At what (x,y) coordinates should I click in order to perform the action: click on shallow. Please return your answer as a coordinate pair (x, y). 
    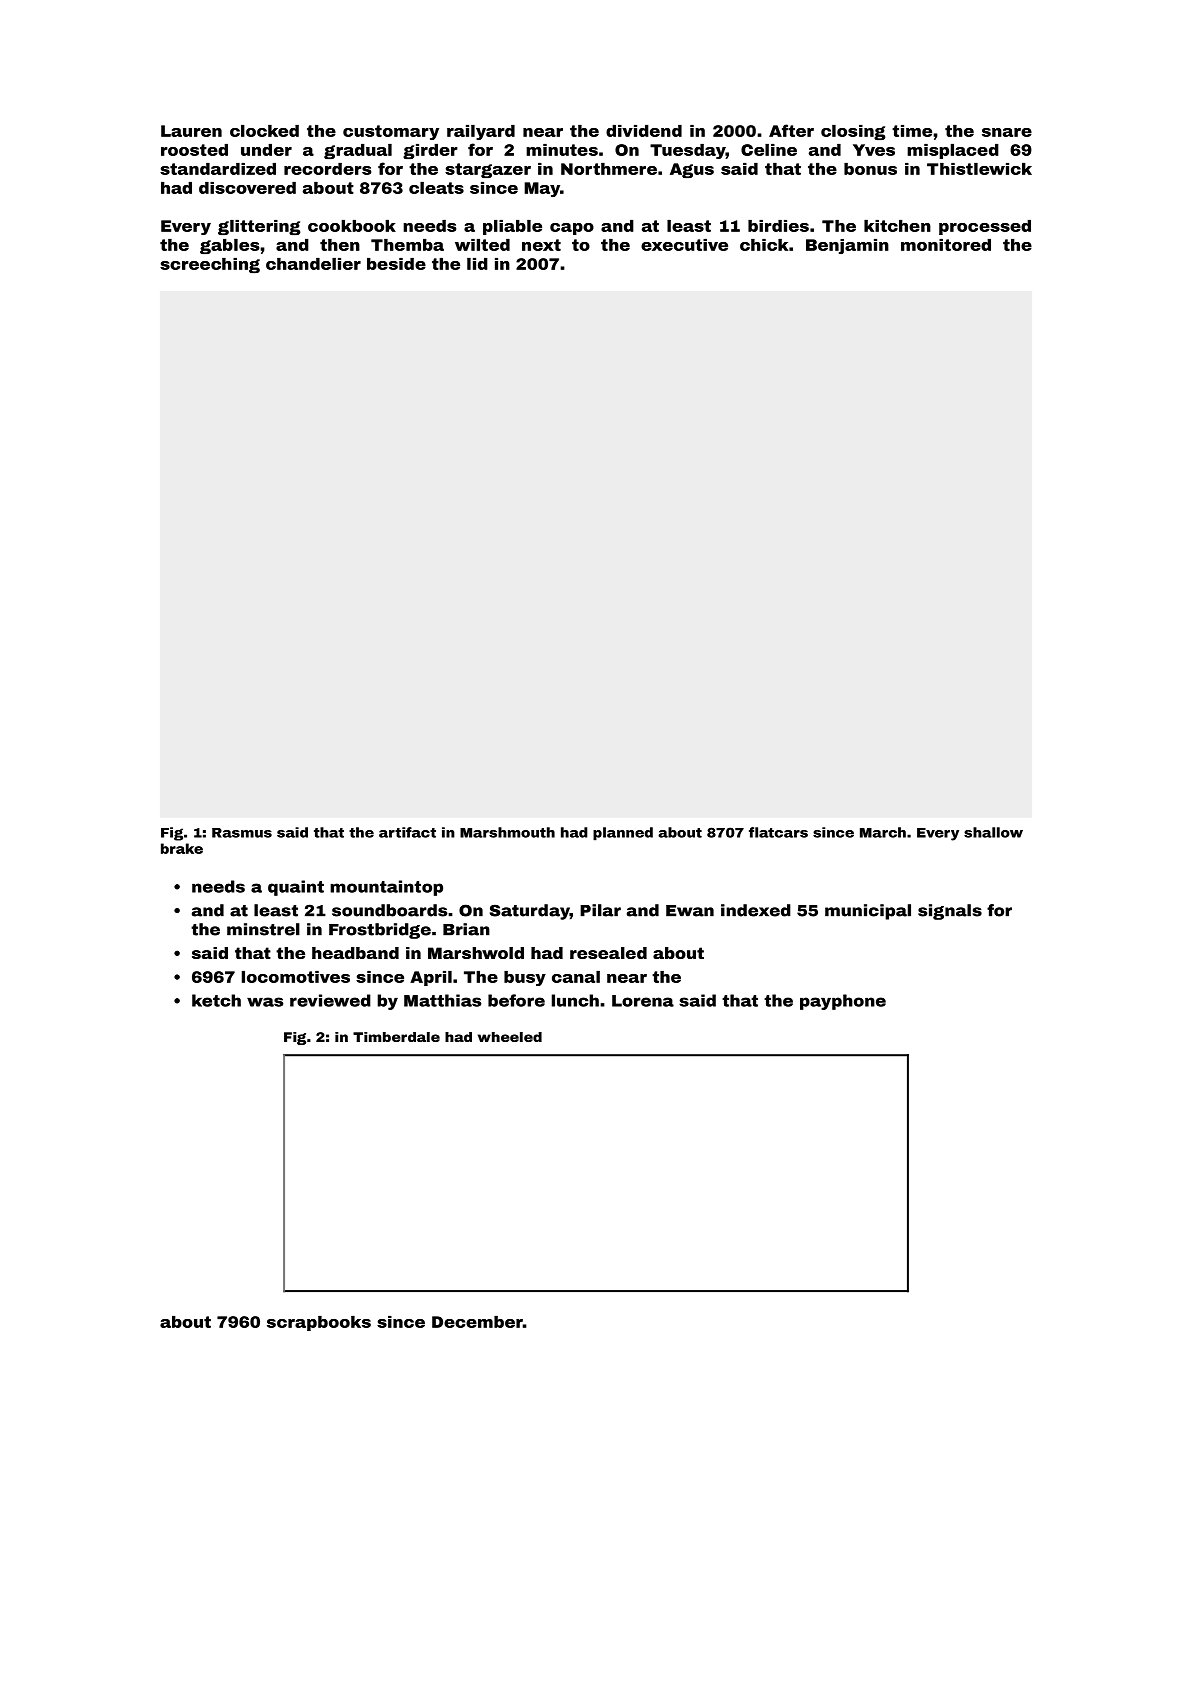
    Looking at the image, I should click on (993, 832).
